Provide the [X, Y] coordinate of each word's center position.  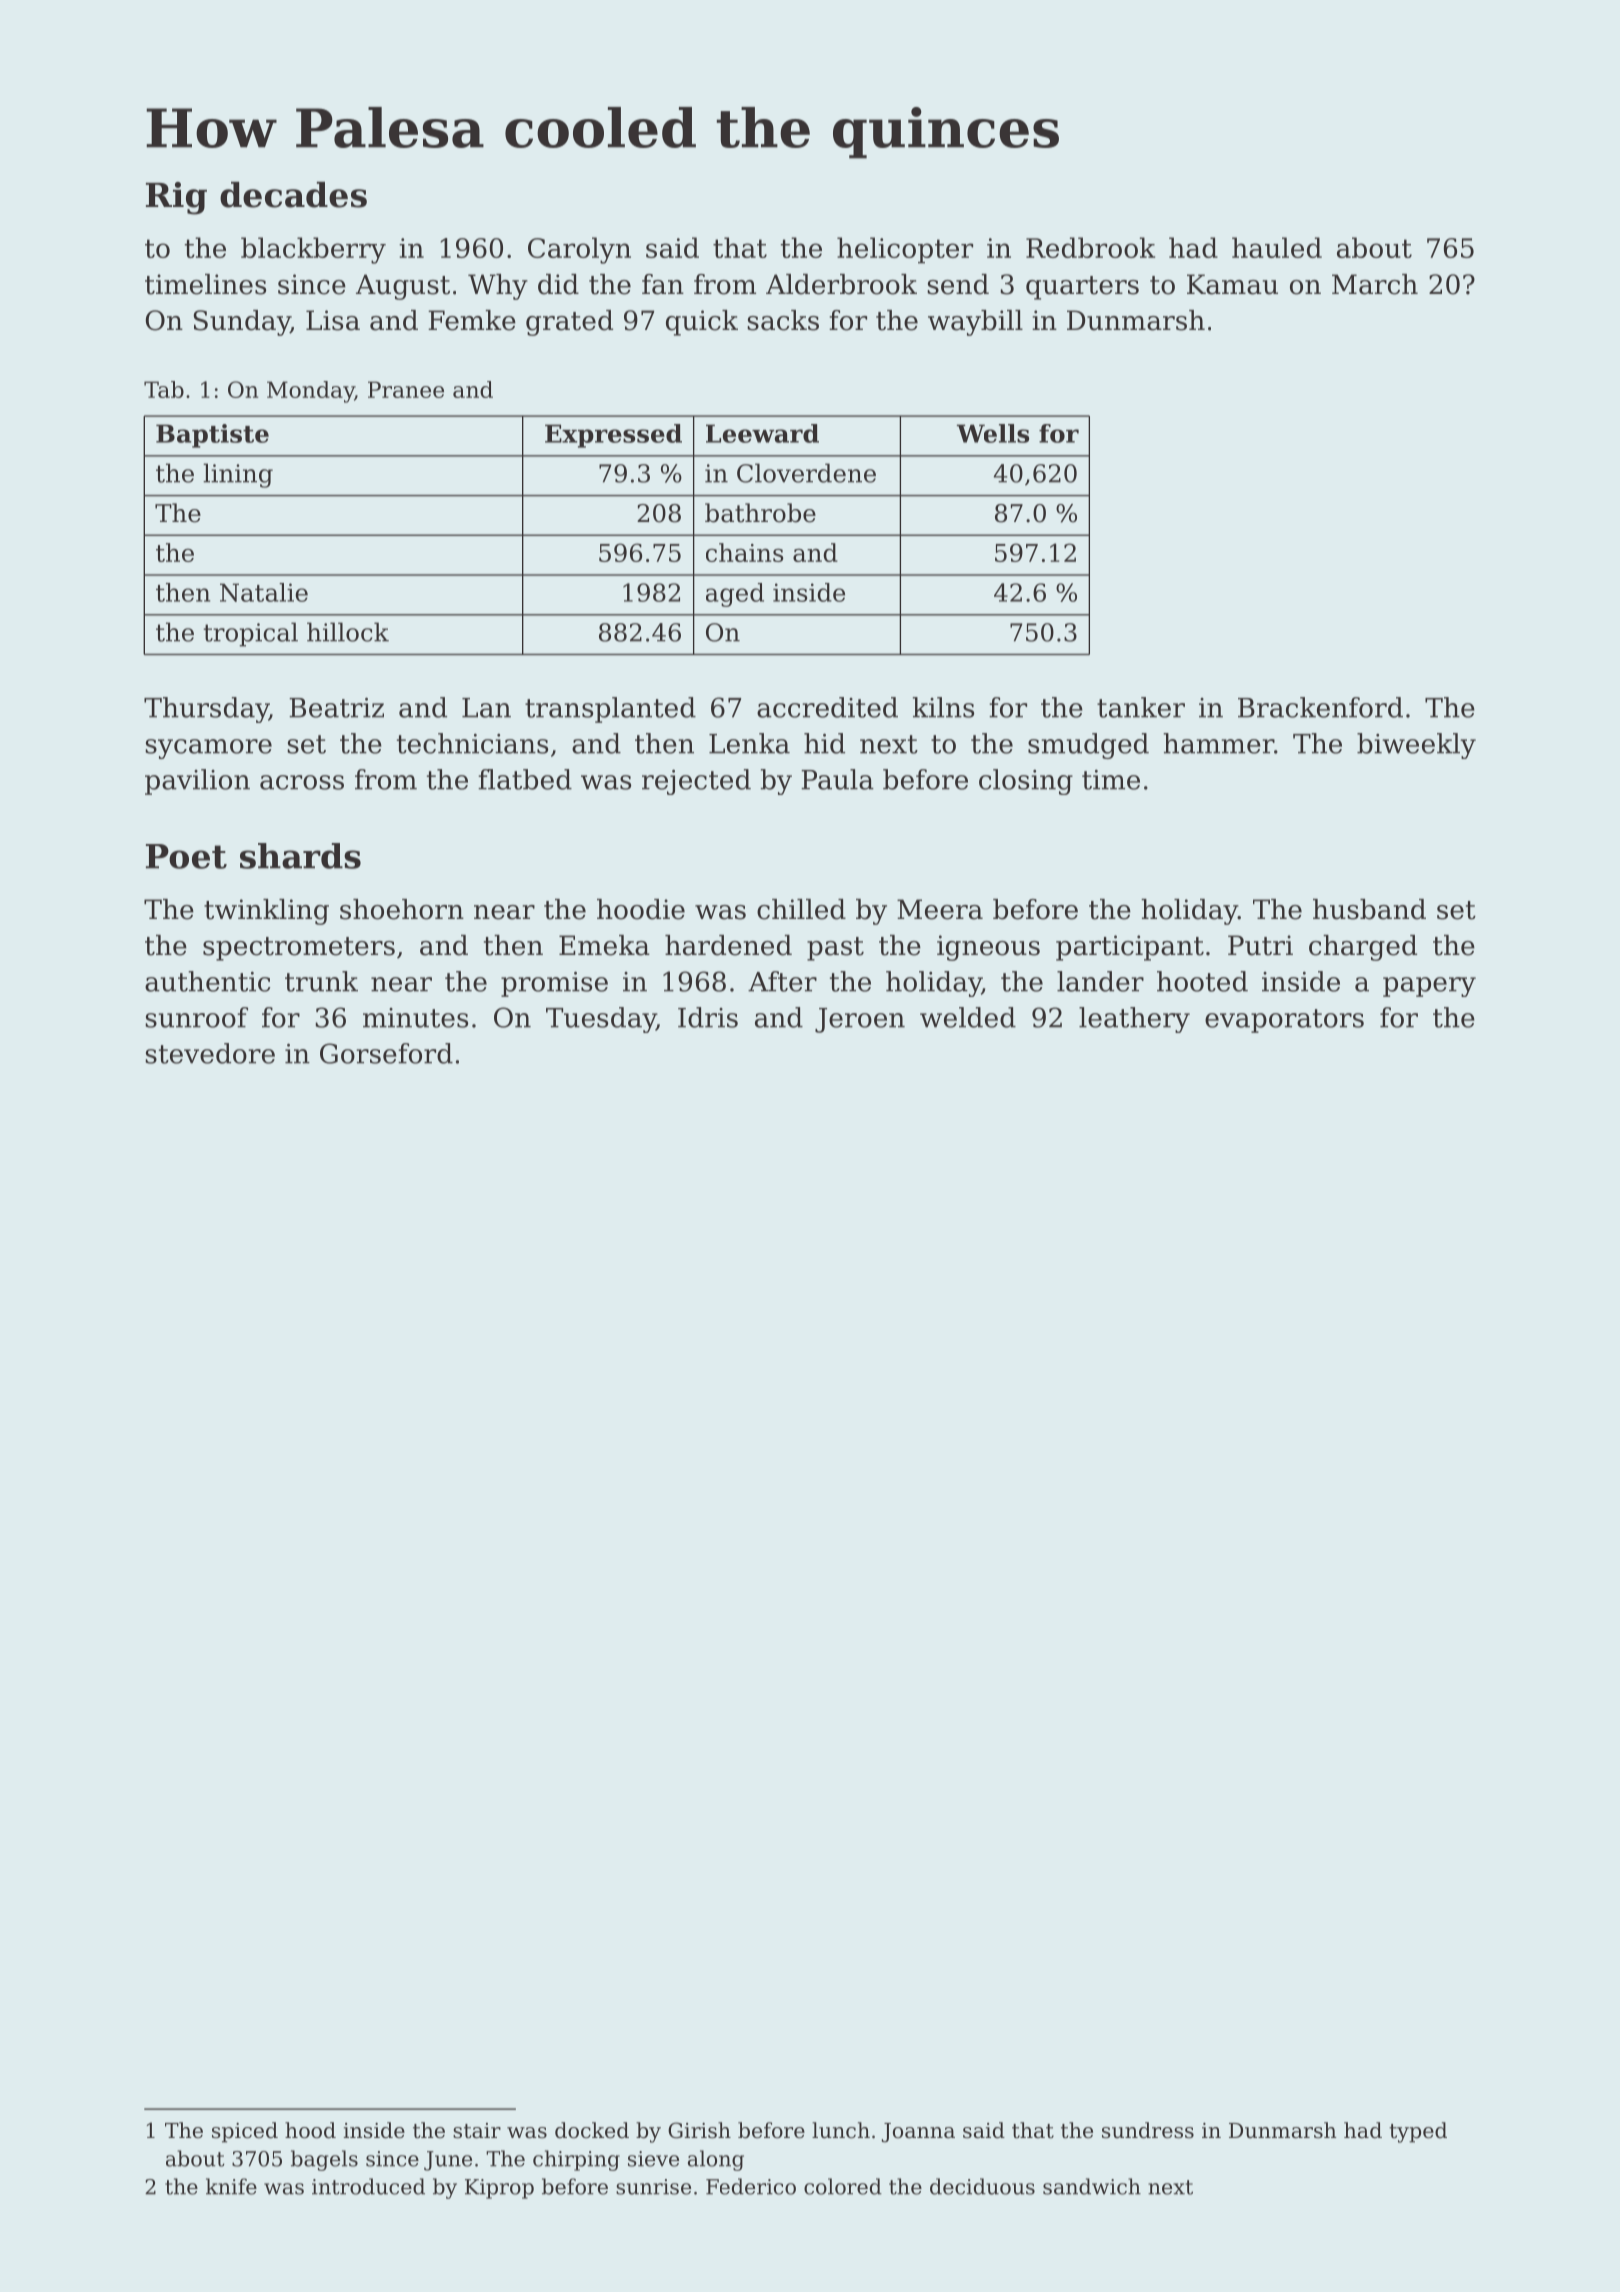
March [1375, 284]
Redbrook [1090, 247]
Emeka [604, 945]
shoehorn [402, 909]
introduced [368, 2186]
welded [968, 1017]
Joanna [918, 2133]
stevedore [210, 1053]
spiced [245, 2132]
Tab [164, 389]
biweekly [1416, 746]
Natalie [264, 592]
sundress [1148, 2130]
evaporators [1284, 1021]
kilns [943, 707]
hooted [1202, 981]
